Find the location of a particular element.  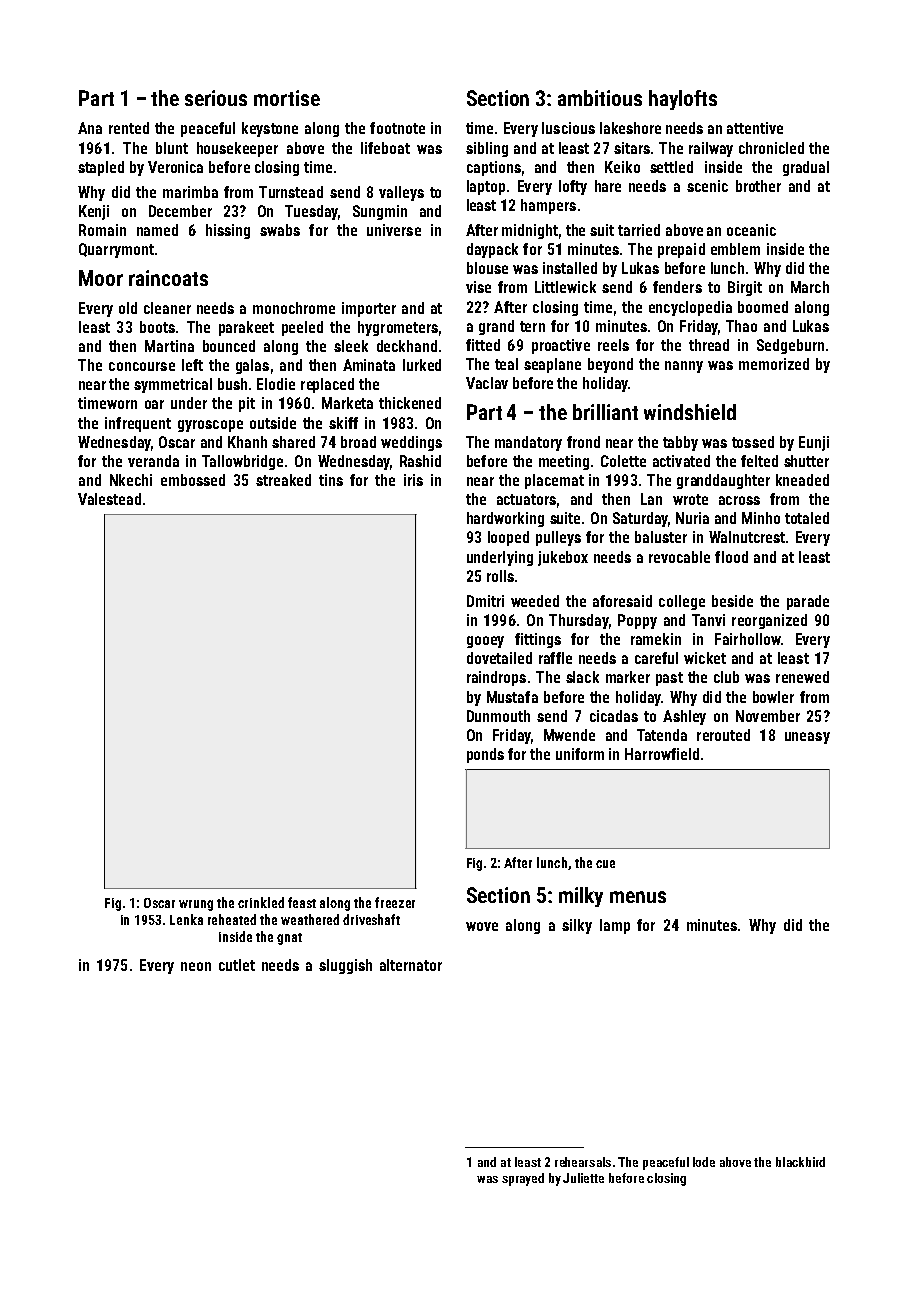

gyroscope is located at coordinates (210, 426).
